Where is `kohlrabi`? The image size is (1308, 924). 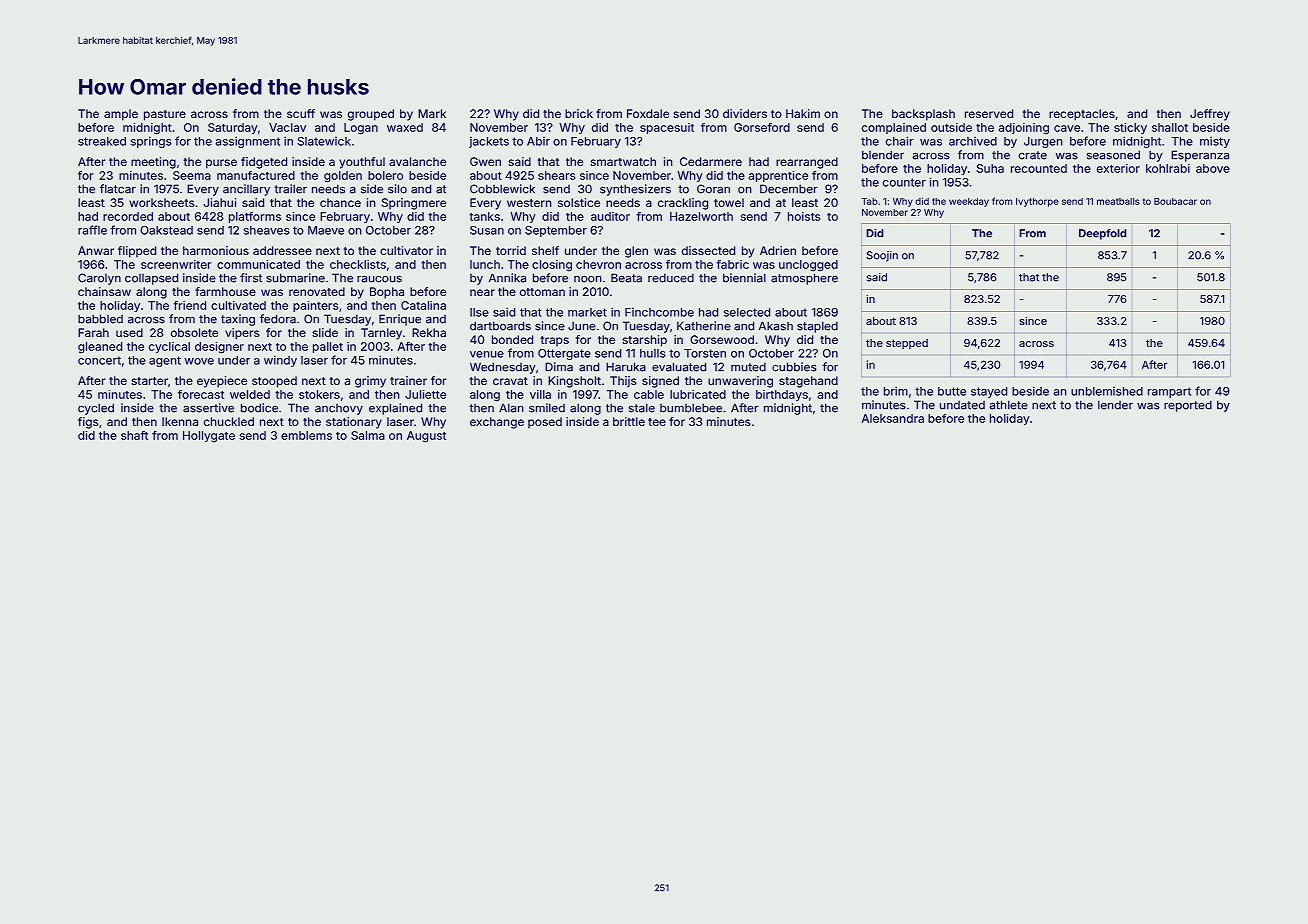
kohlrabi is located at coordinates (1168, 168).
